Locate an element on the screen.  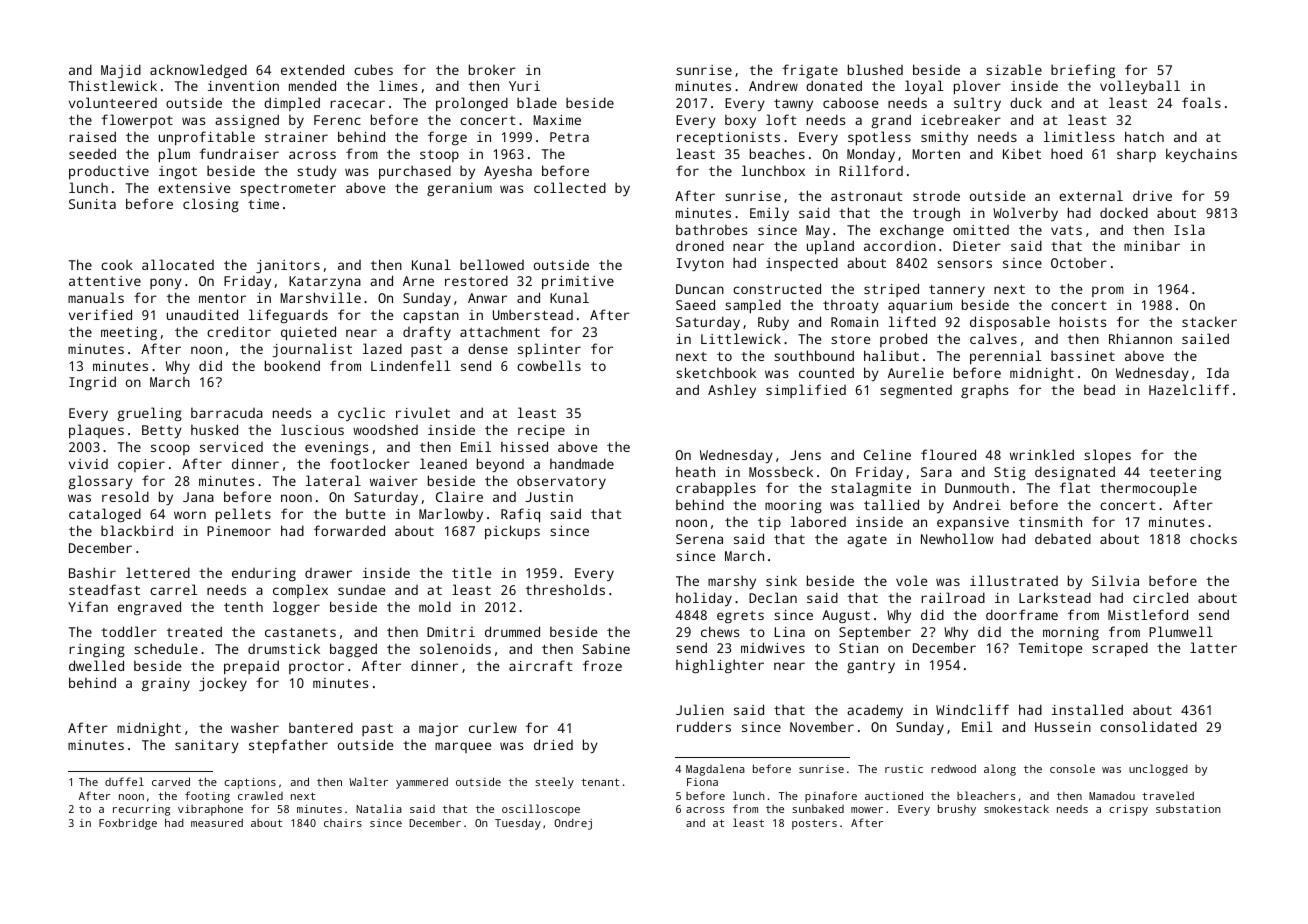
broker is located at coordinates (492, 69).
